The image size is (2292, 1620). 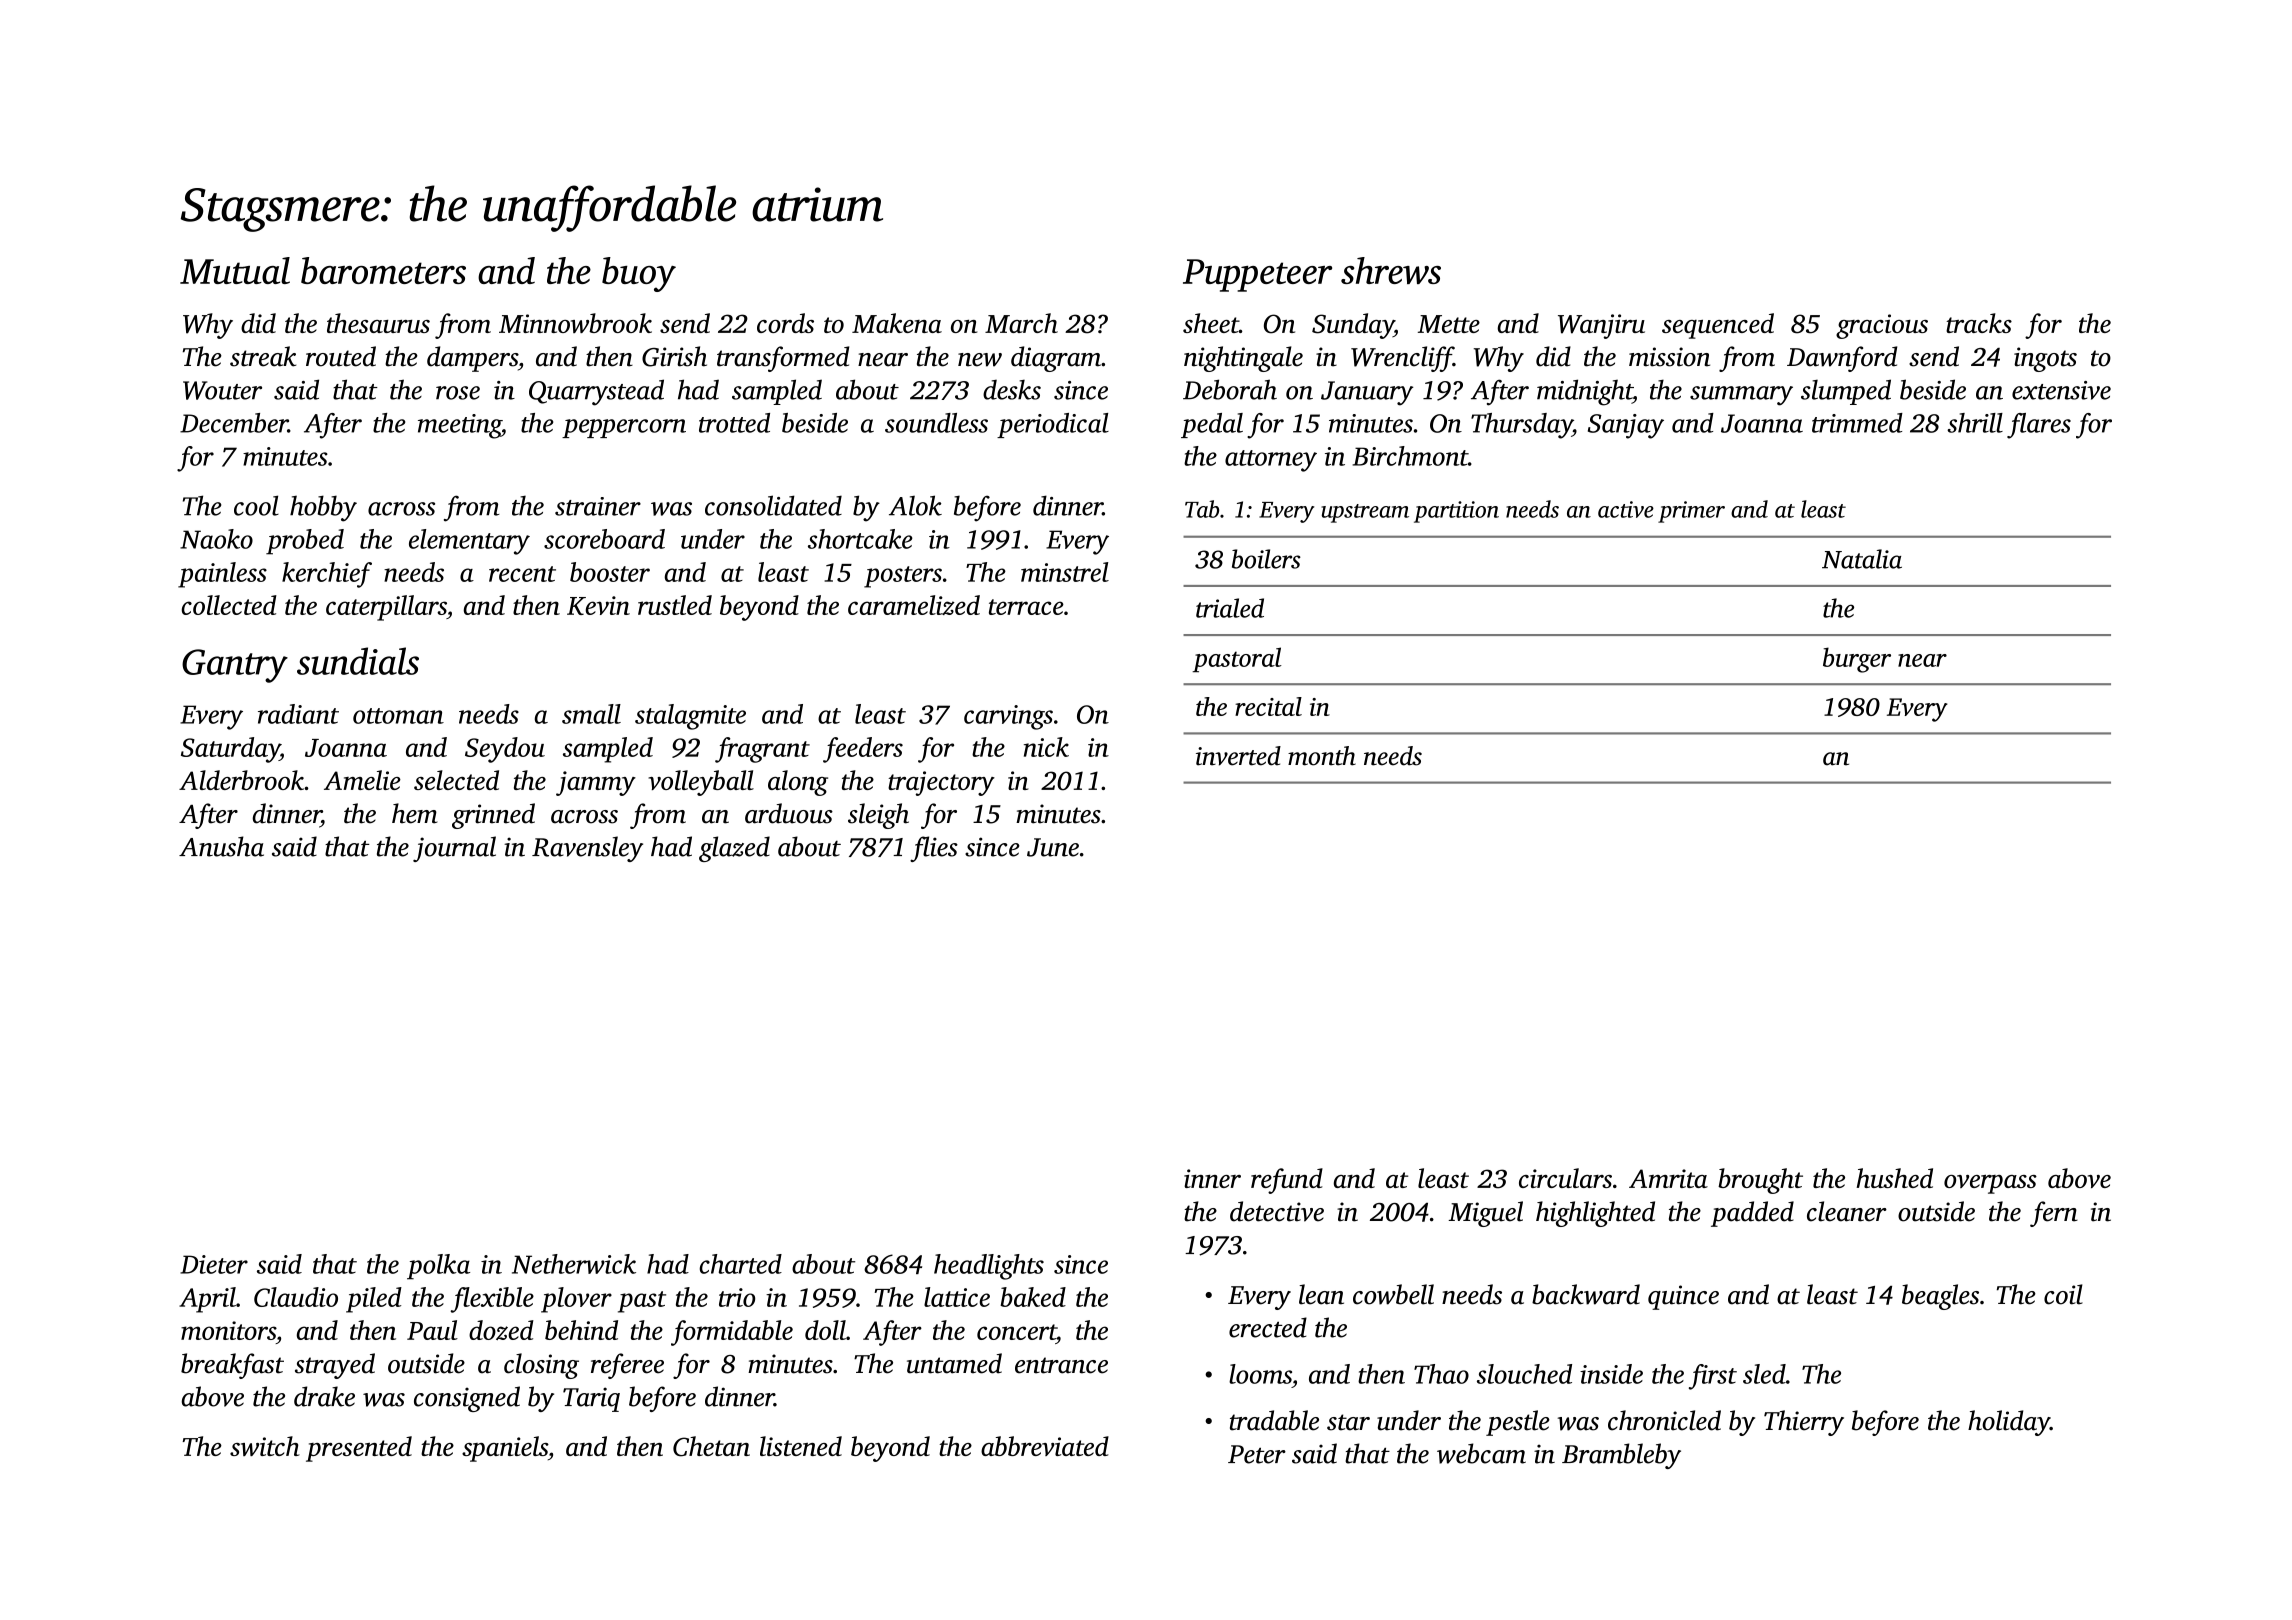 What do you see at coordinates (1857, 660) in the image?
I see `burger` at bounding box center [1857, 660].
